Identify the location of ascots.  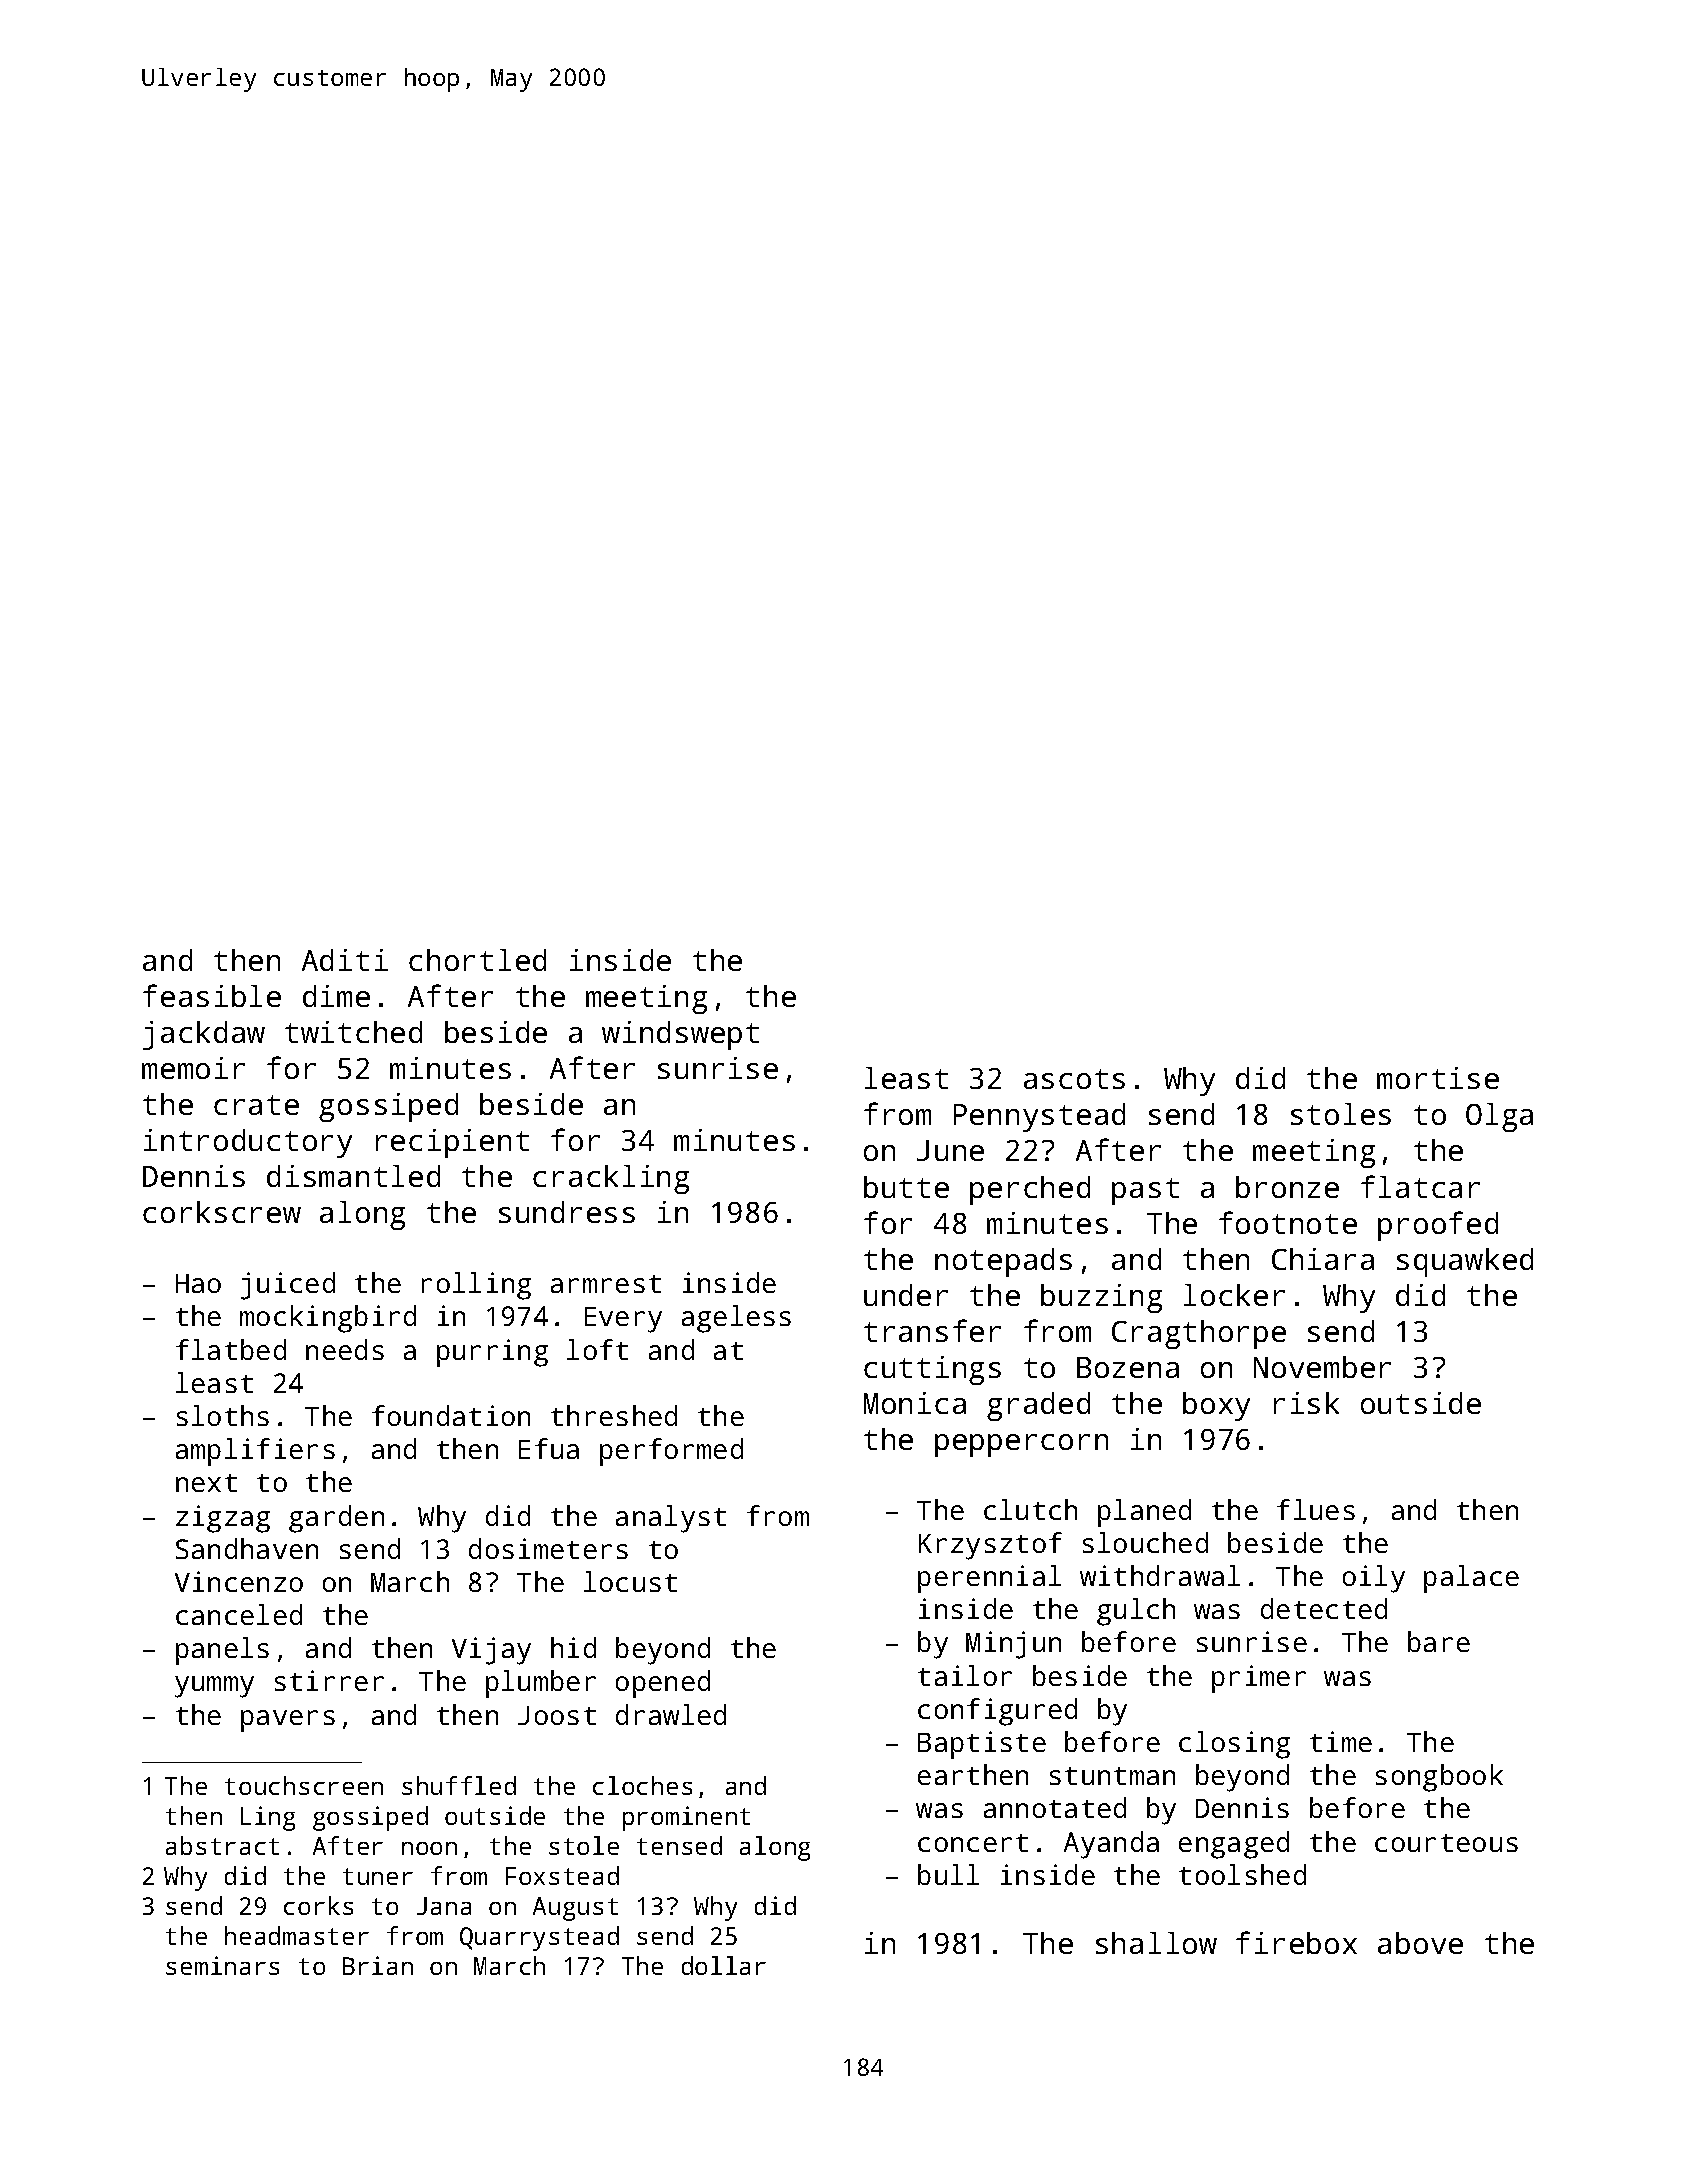
(1074, 1079).
